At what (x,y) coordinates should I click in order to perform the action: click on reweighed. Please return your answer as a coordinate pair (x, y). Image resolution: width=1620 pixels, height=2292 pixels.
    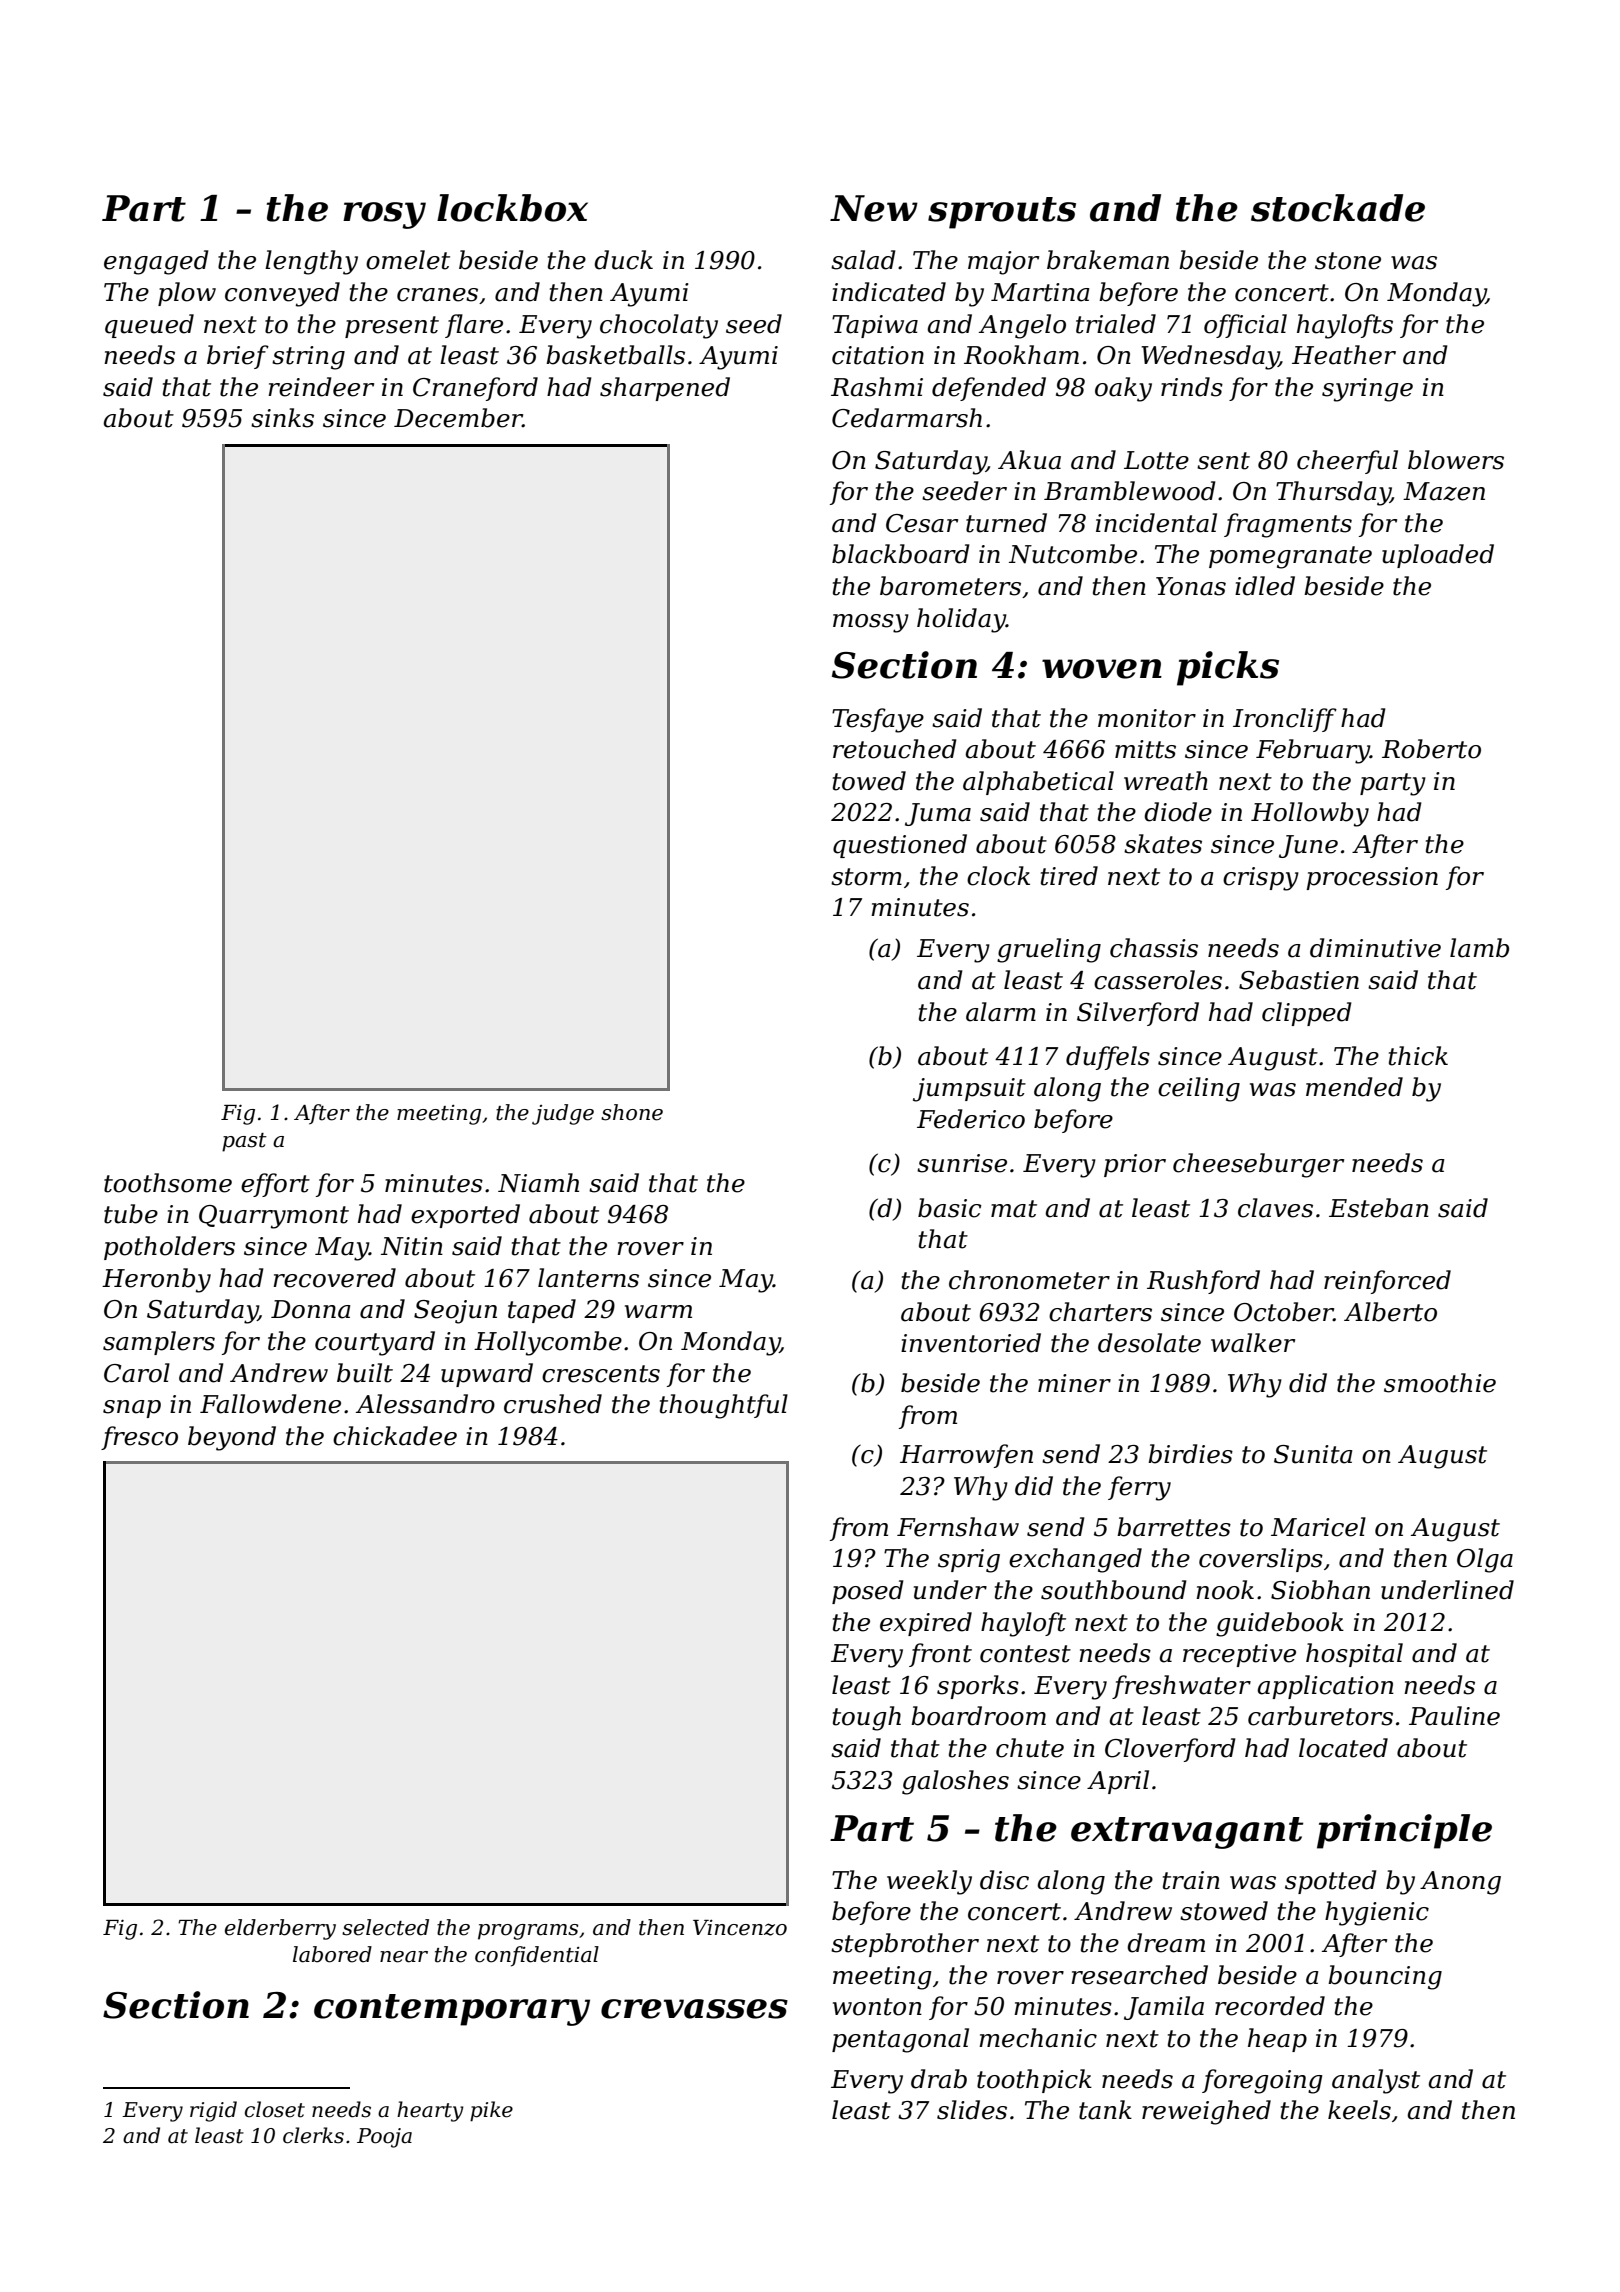
    Looking at the image, I should click on (1206, 2112).
